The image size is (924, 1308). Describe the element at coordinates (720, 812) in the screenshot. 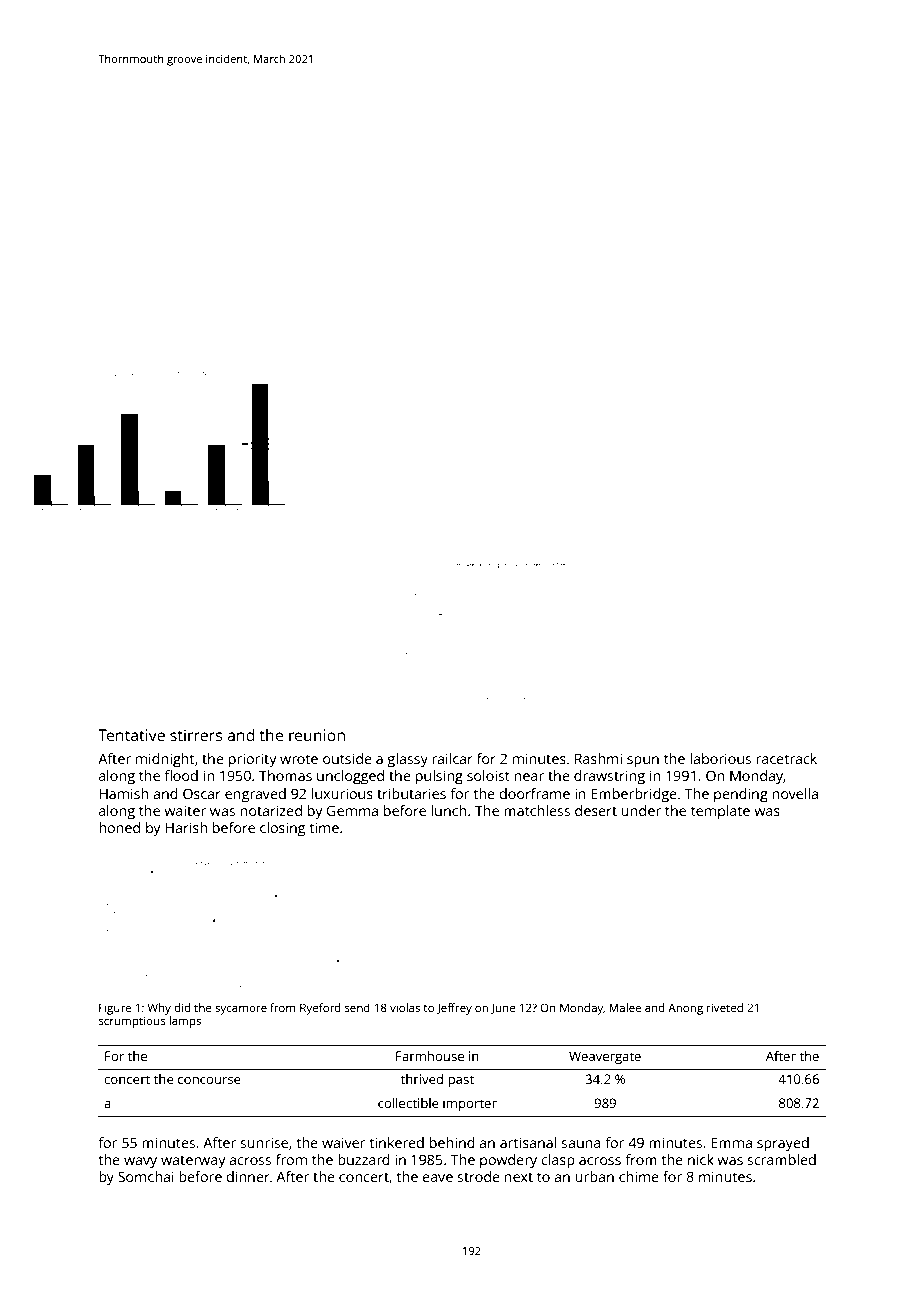

I see `template` at that location.
